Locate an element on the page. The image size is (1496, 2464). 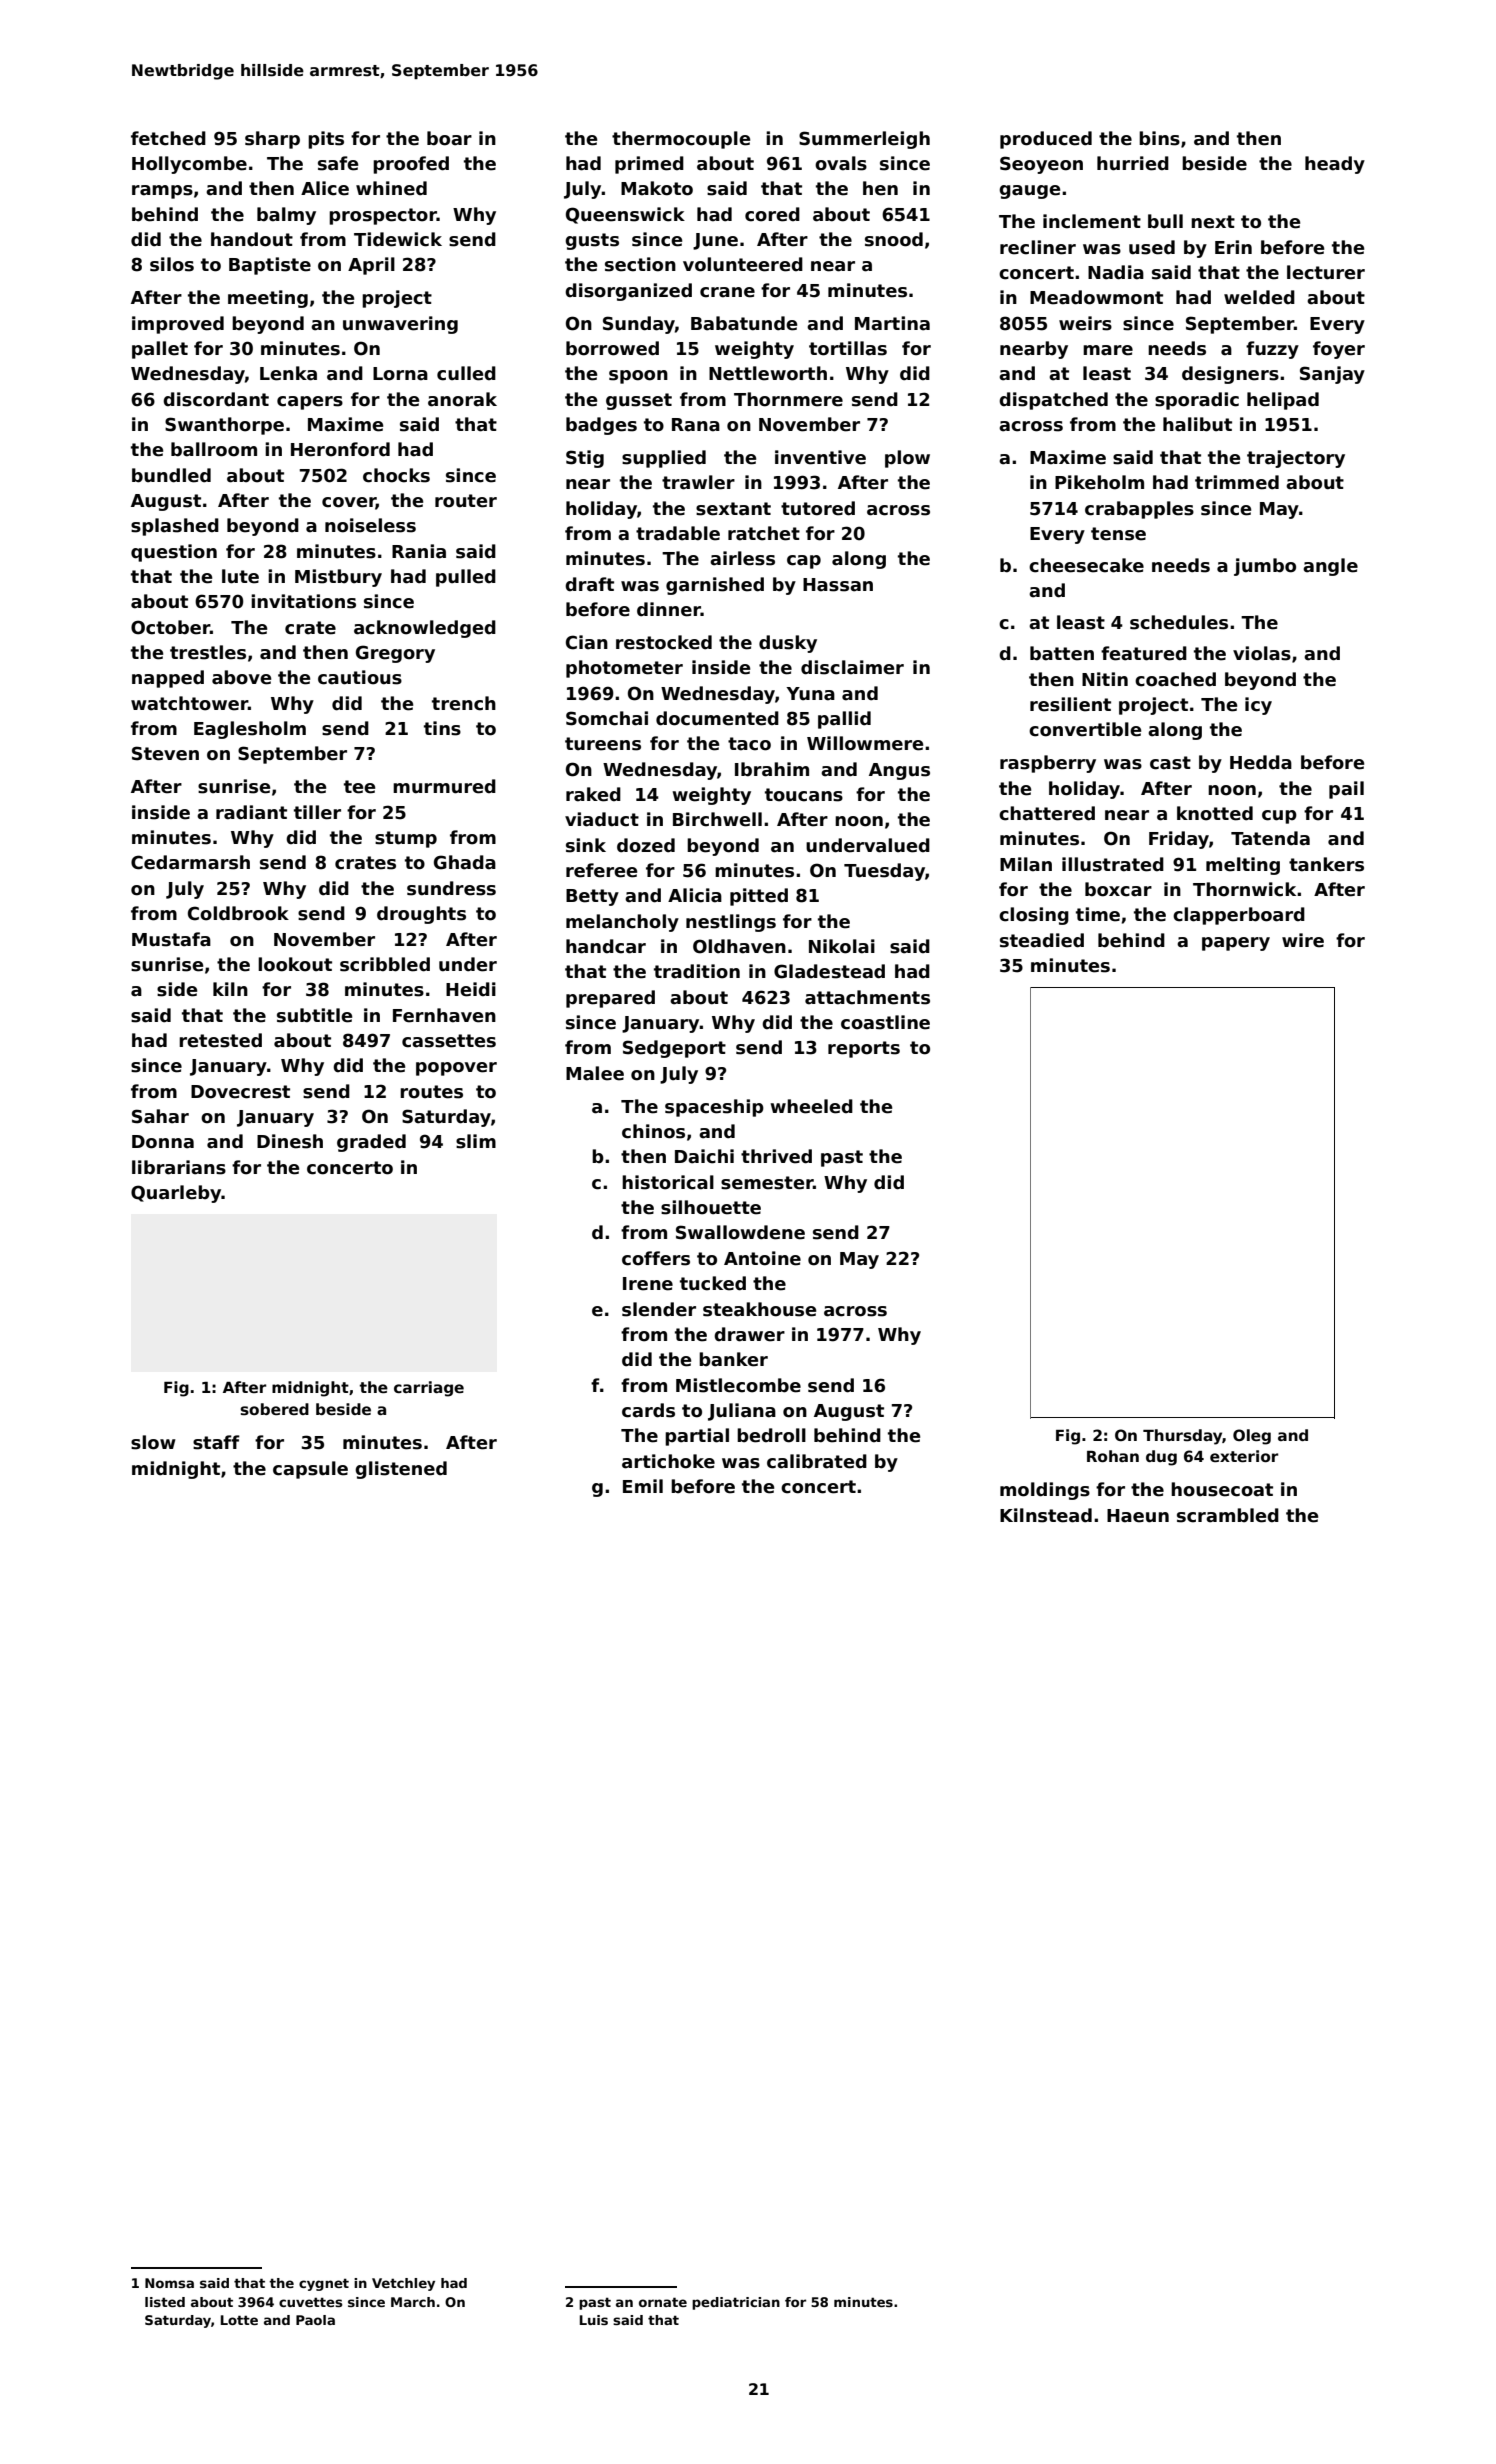
moldings is located at coordinates (1045, 1491).
